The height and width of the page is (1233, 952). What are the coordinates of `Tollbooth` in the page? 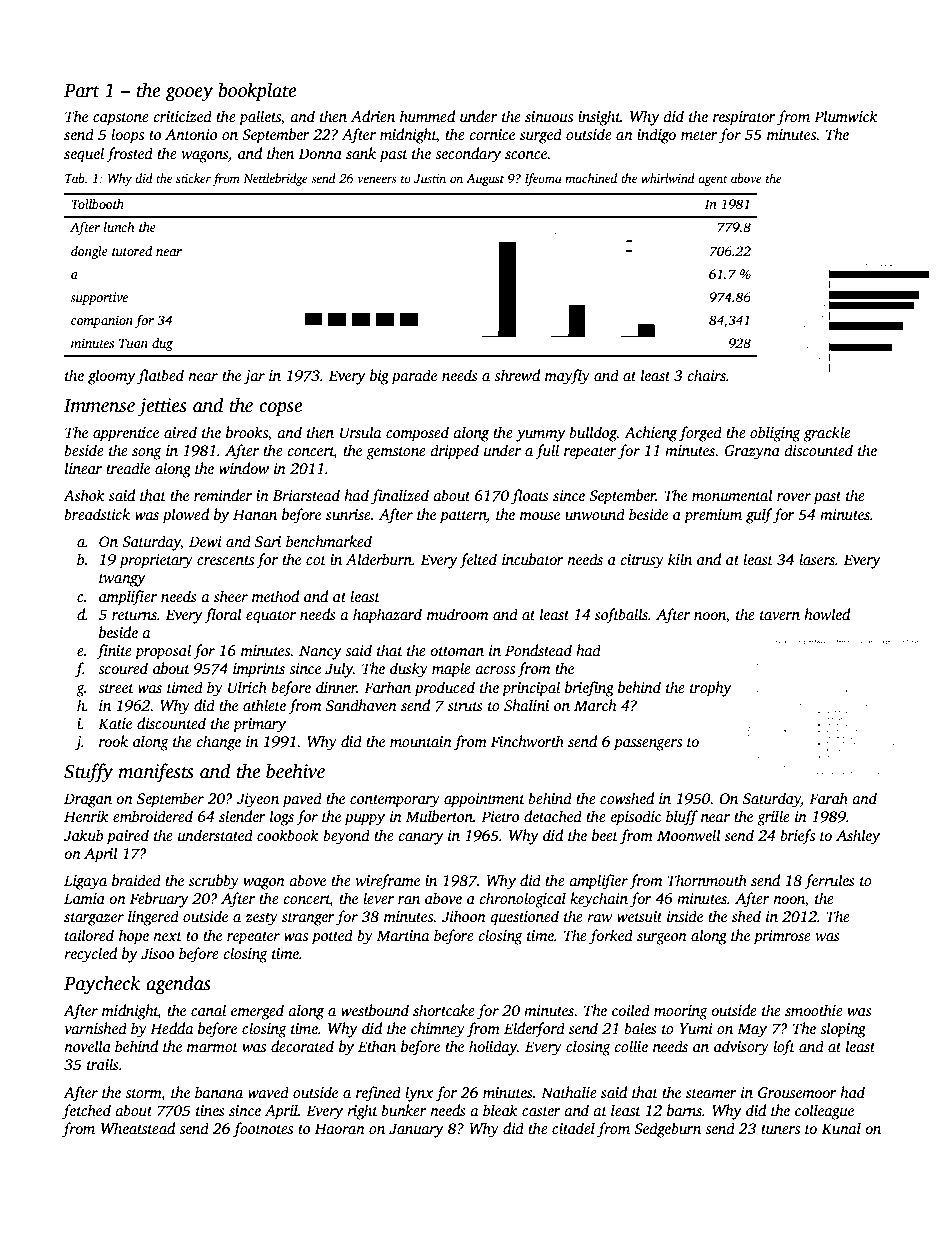 It's located at (97, 204).
